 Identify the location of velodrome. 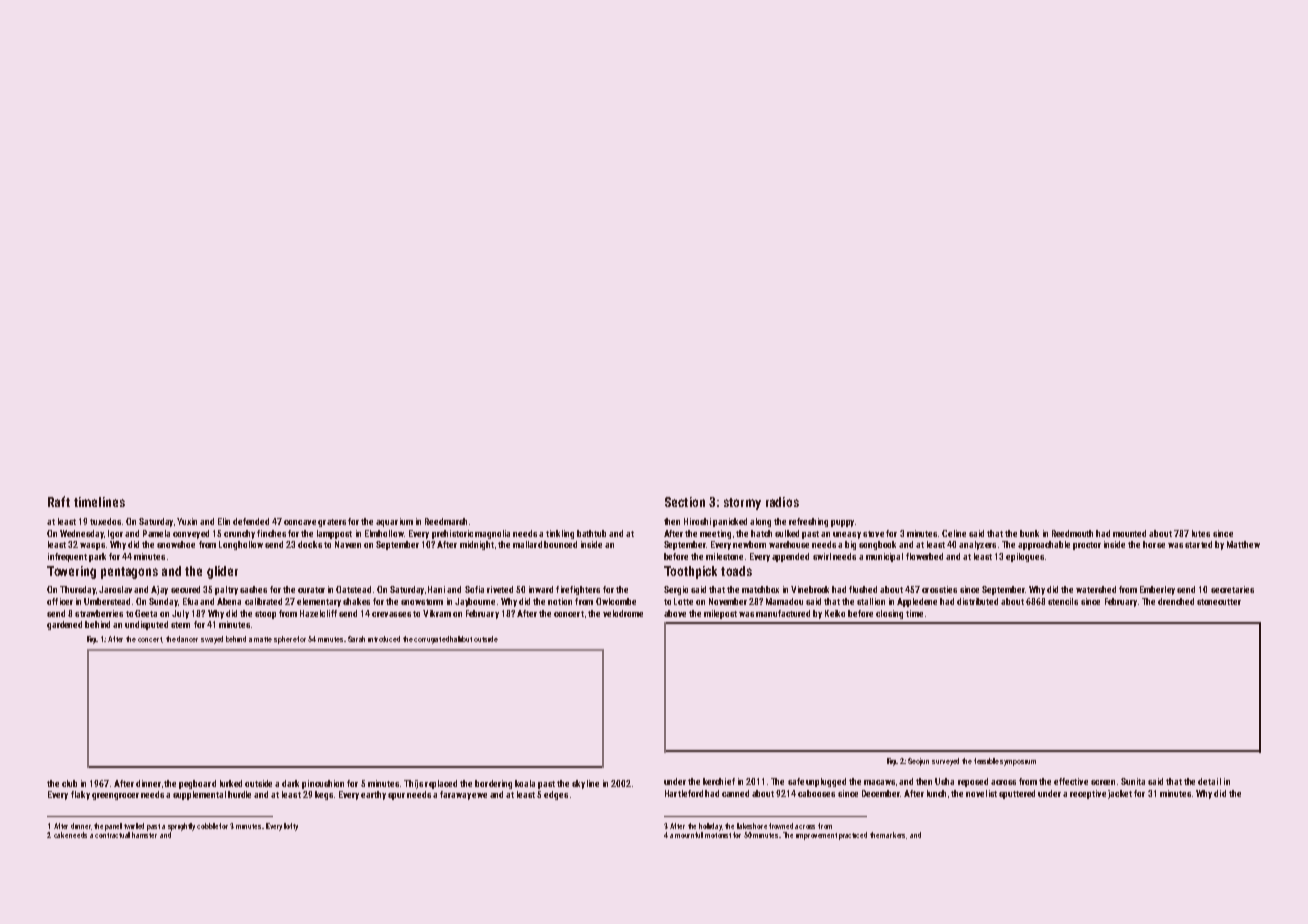
(623, 613).
